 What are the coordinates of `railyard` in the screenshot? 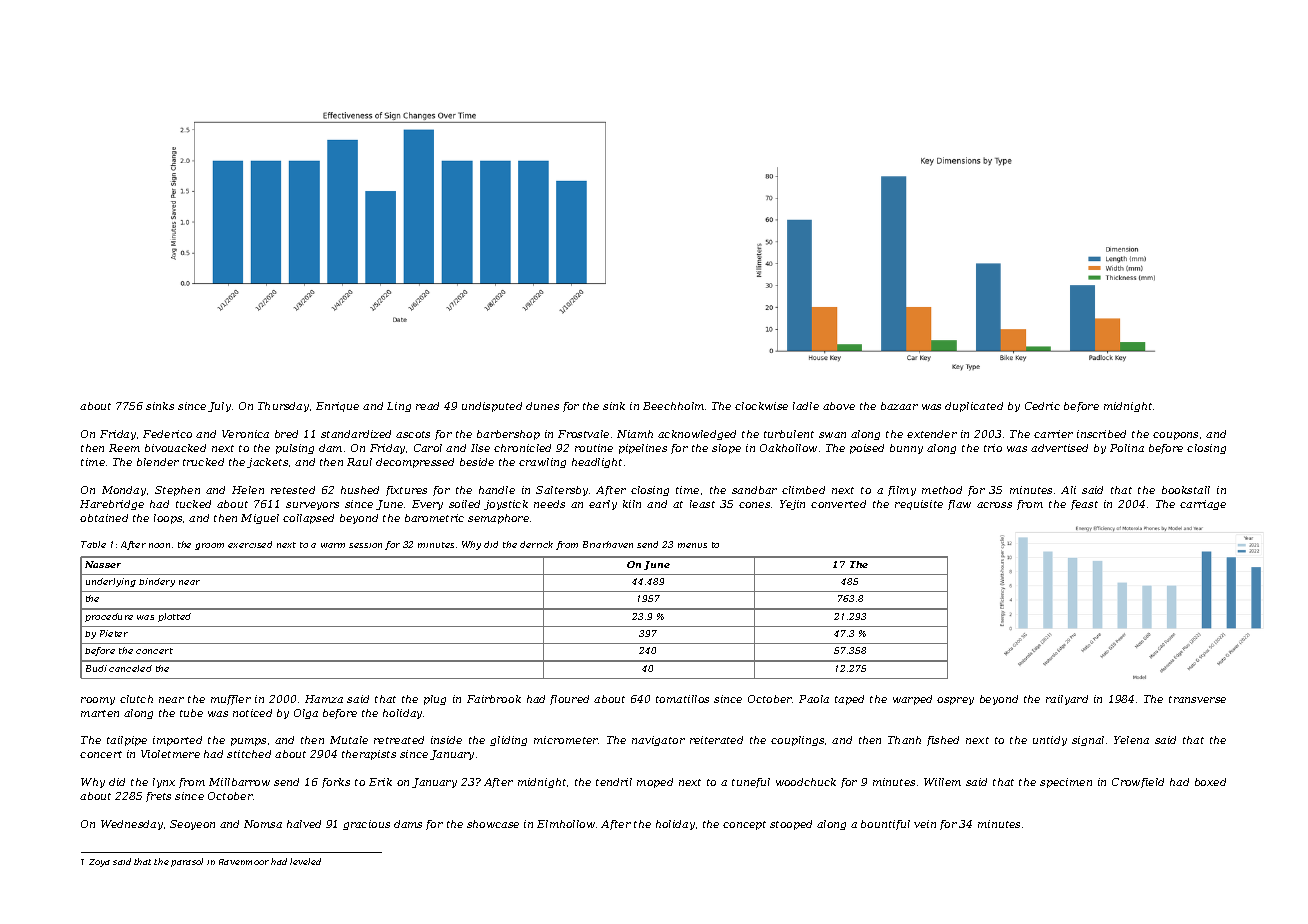 It's located at (1067, 700).
